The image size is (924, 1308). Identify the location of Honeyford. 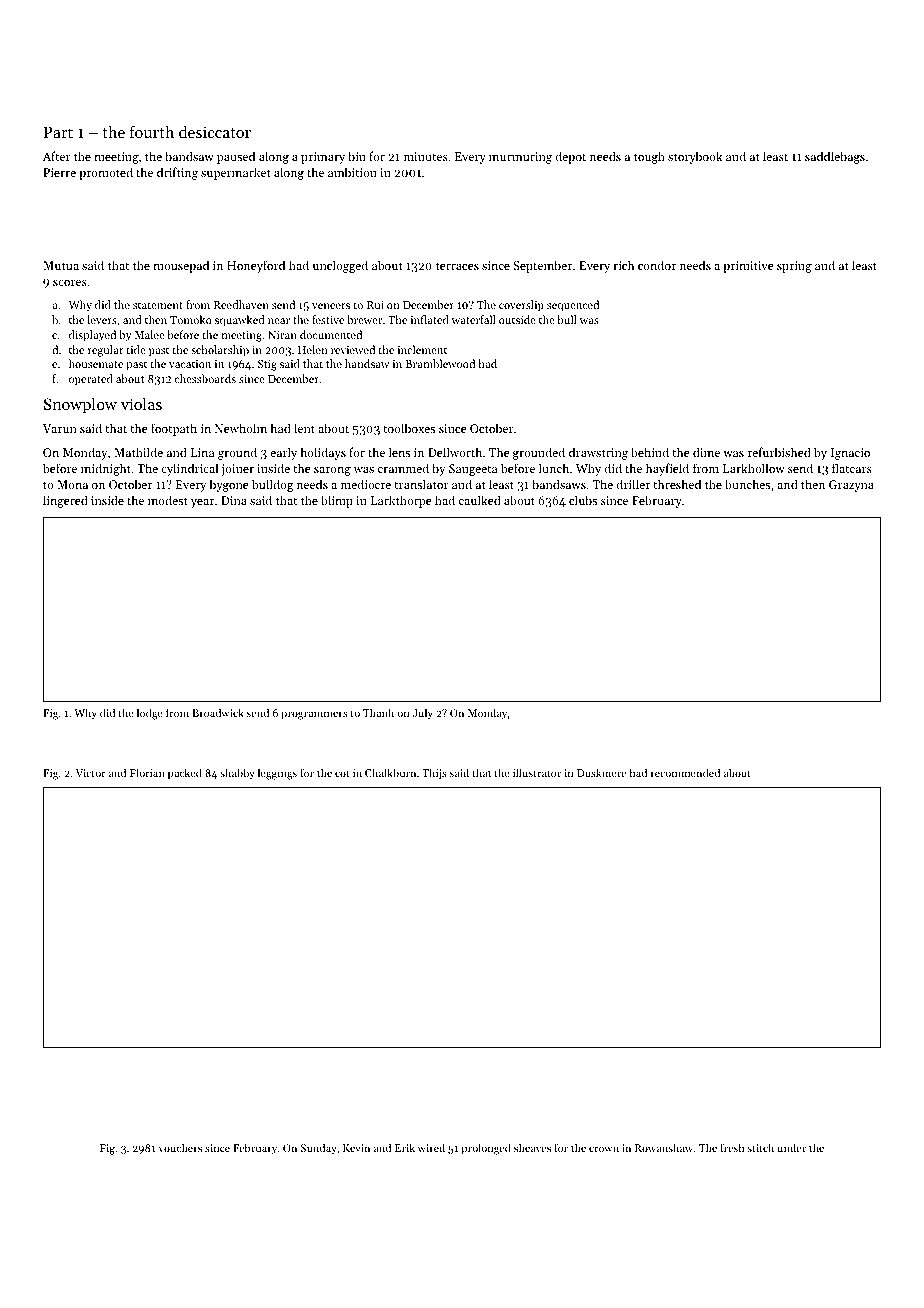
(256, 266).
